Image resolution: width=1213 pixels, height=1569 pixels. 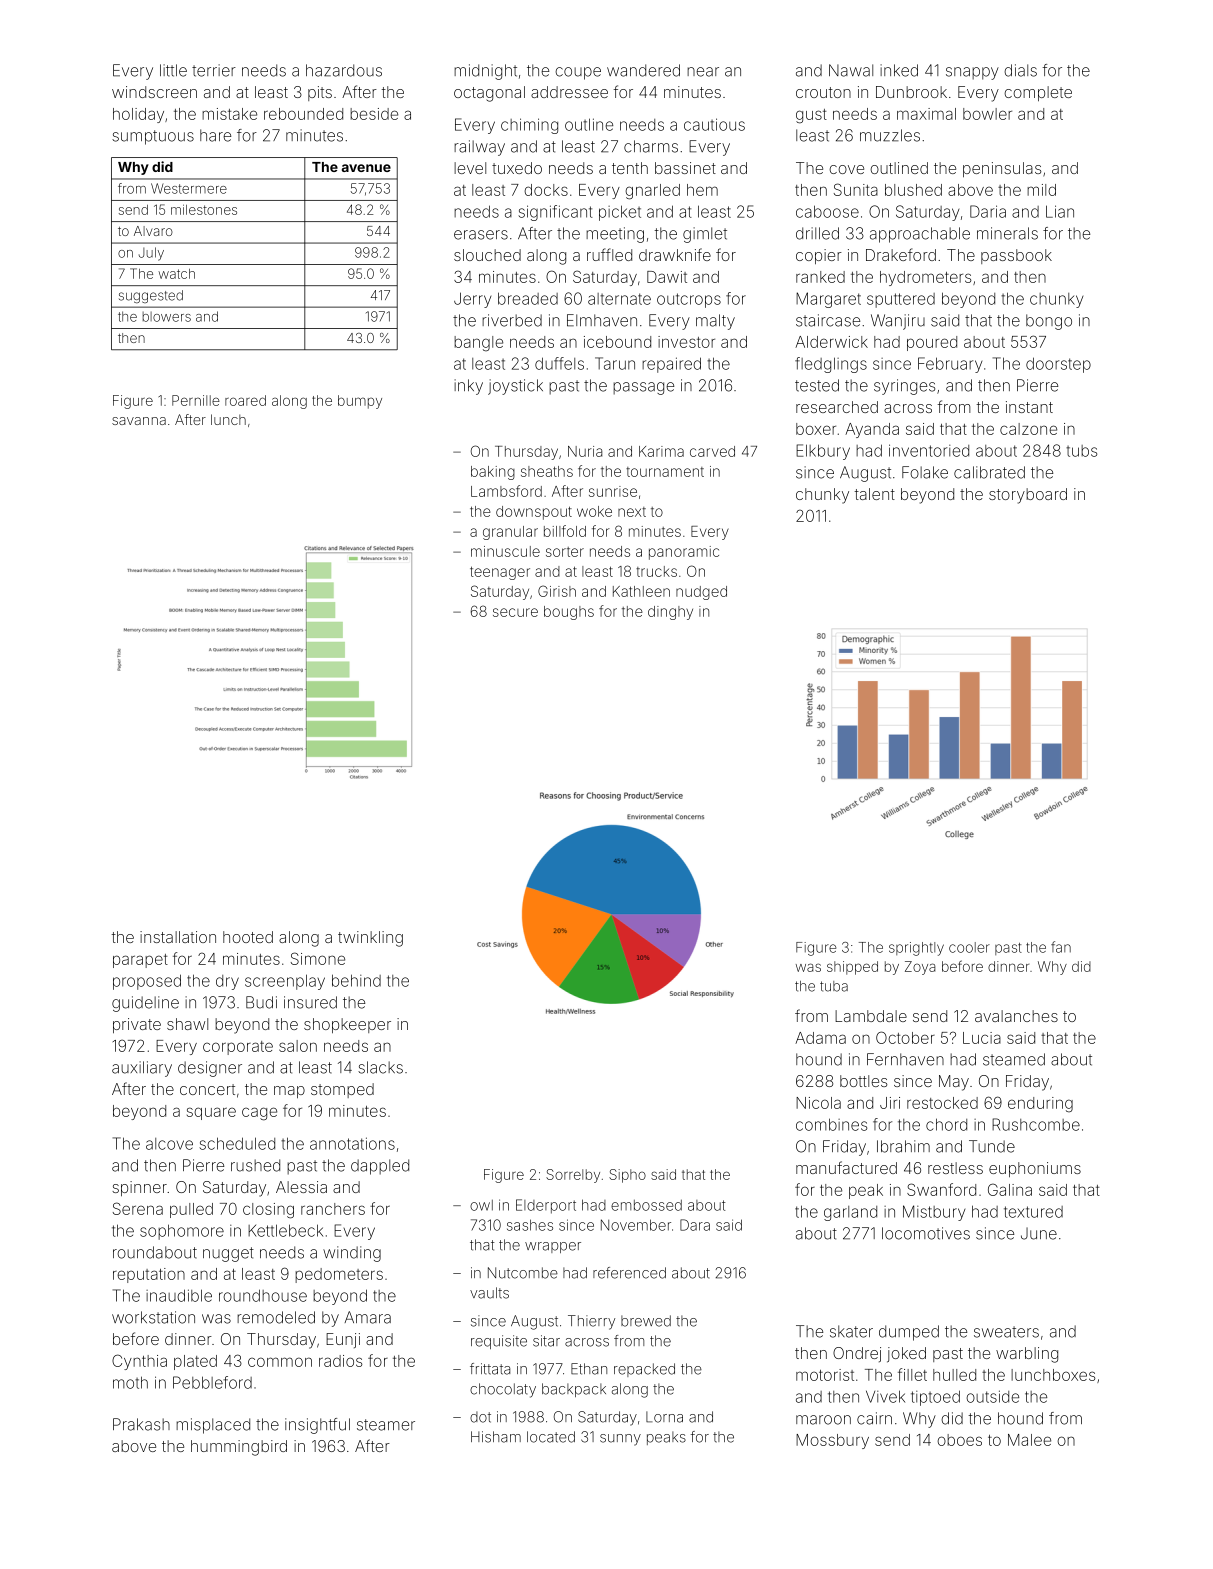 I want to click on Prakash, so click(x=141, y=1424).
